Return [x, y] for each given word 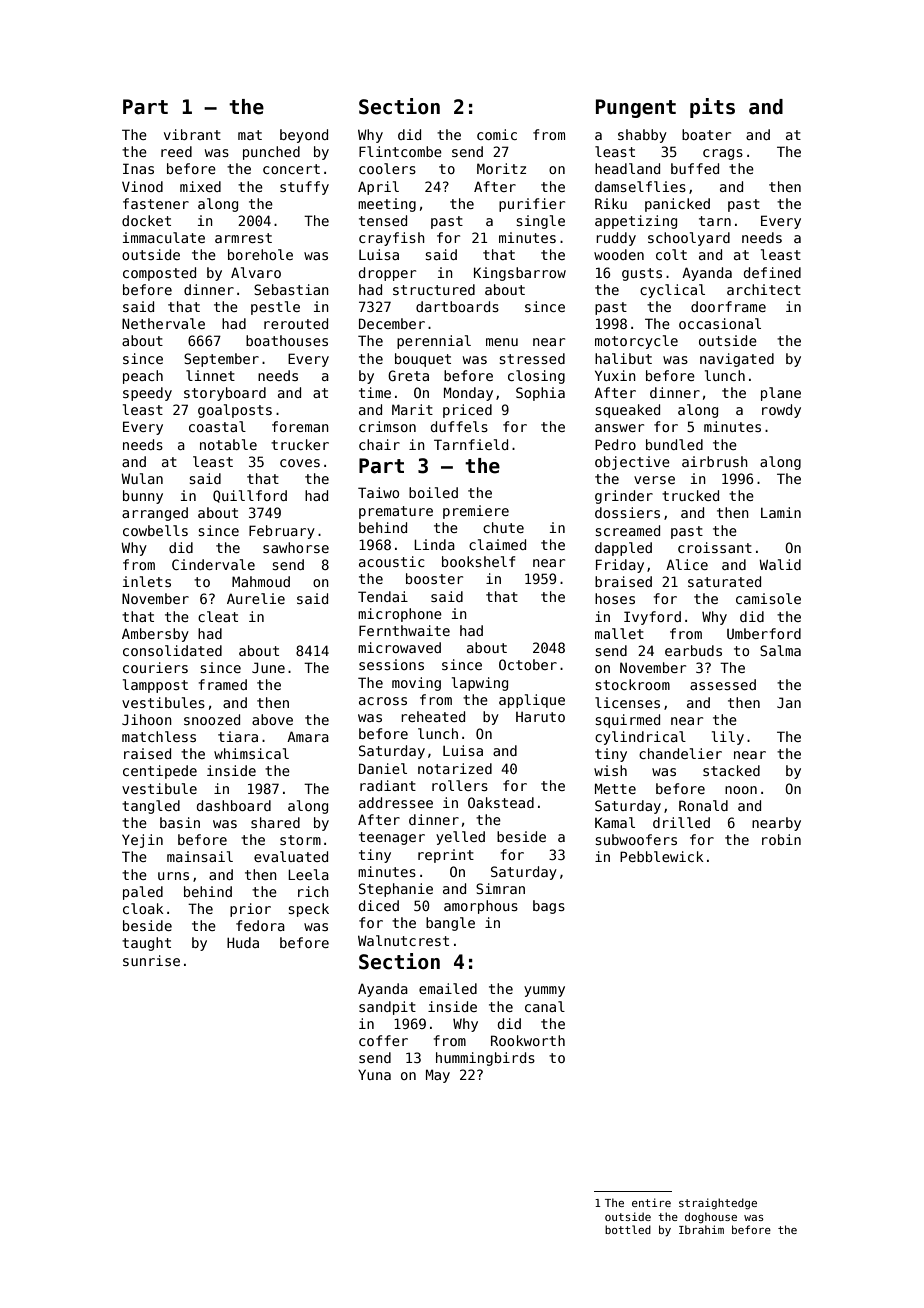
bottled [628, 1229]
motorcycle [636, 342]
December [392, 323]
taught [146, 944]
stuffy [304, 188]
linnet [210, 375]
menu [502, 342]
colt [671, 254]
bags [549, 907]
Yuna [374, 1074]
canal [545, 1006]
